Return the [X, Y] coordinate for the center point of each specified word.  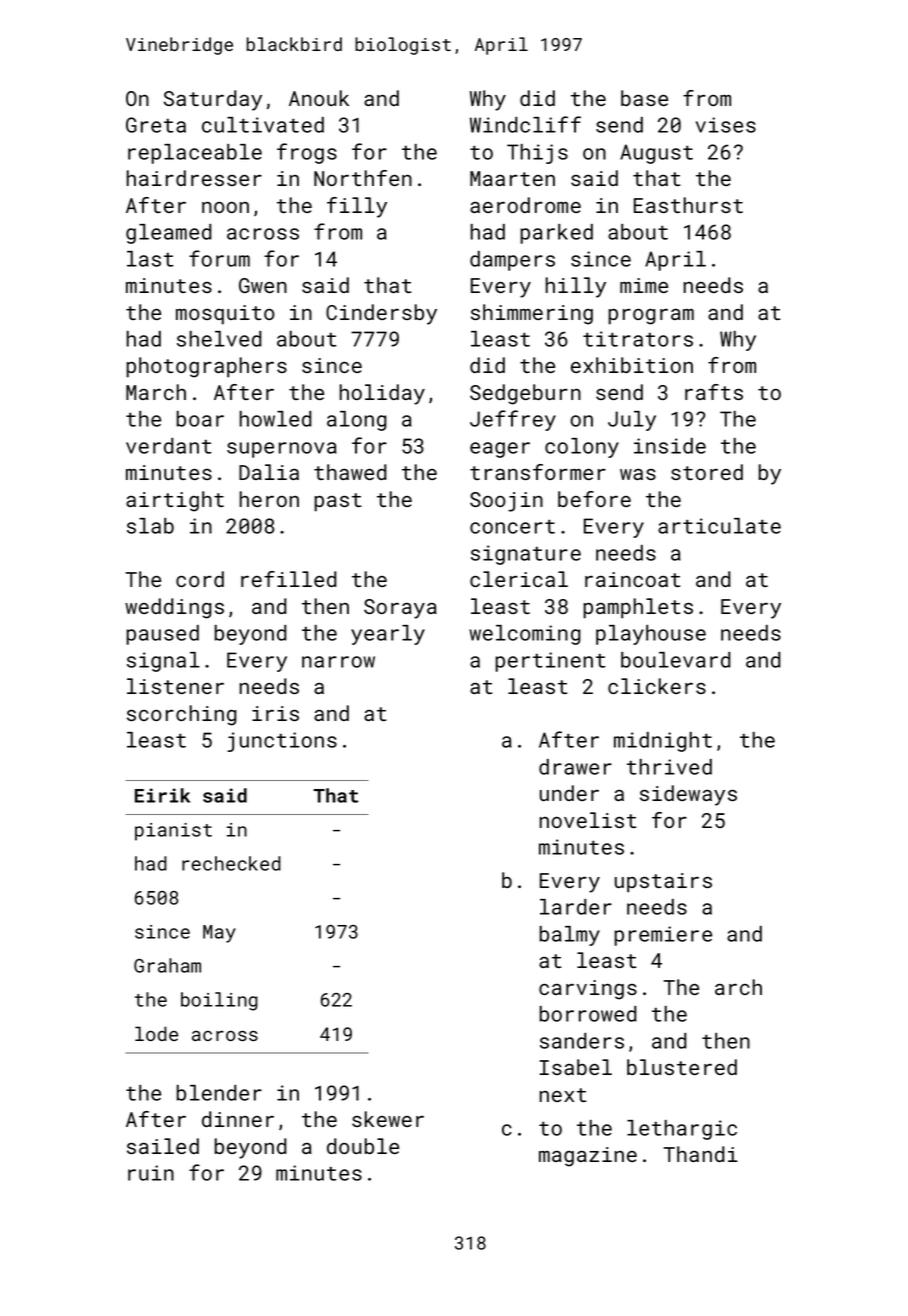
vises [726, 125]
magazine [588, 1157]
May [219, 934]
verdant [169, 446]
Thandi [701, 1154]
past [337, 502]
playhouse [651, 635]
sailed [163, 1146]
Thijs [537, 154]
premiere [663, 936]
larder [576, 907]
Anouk [319, 98]
